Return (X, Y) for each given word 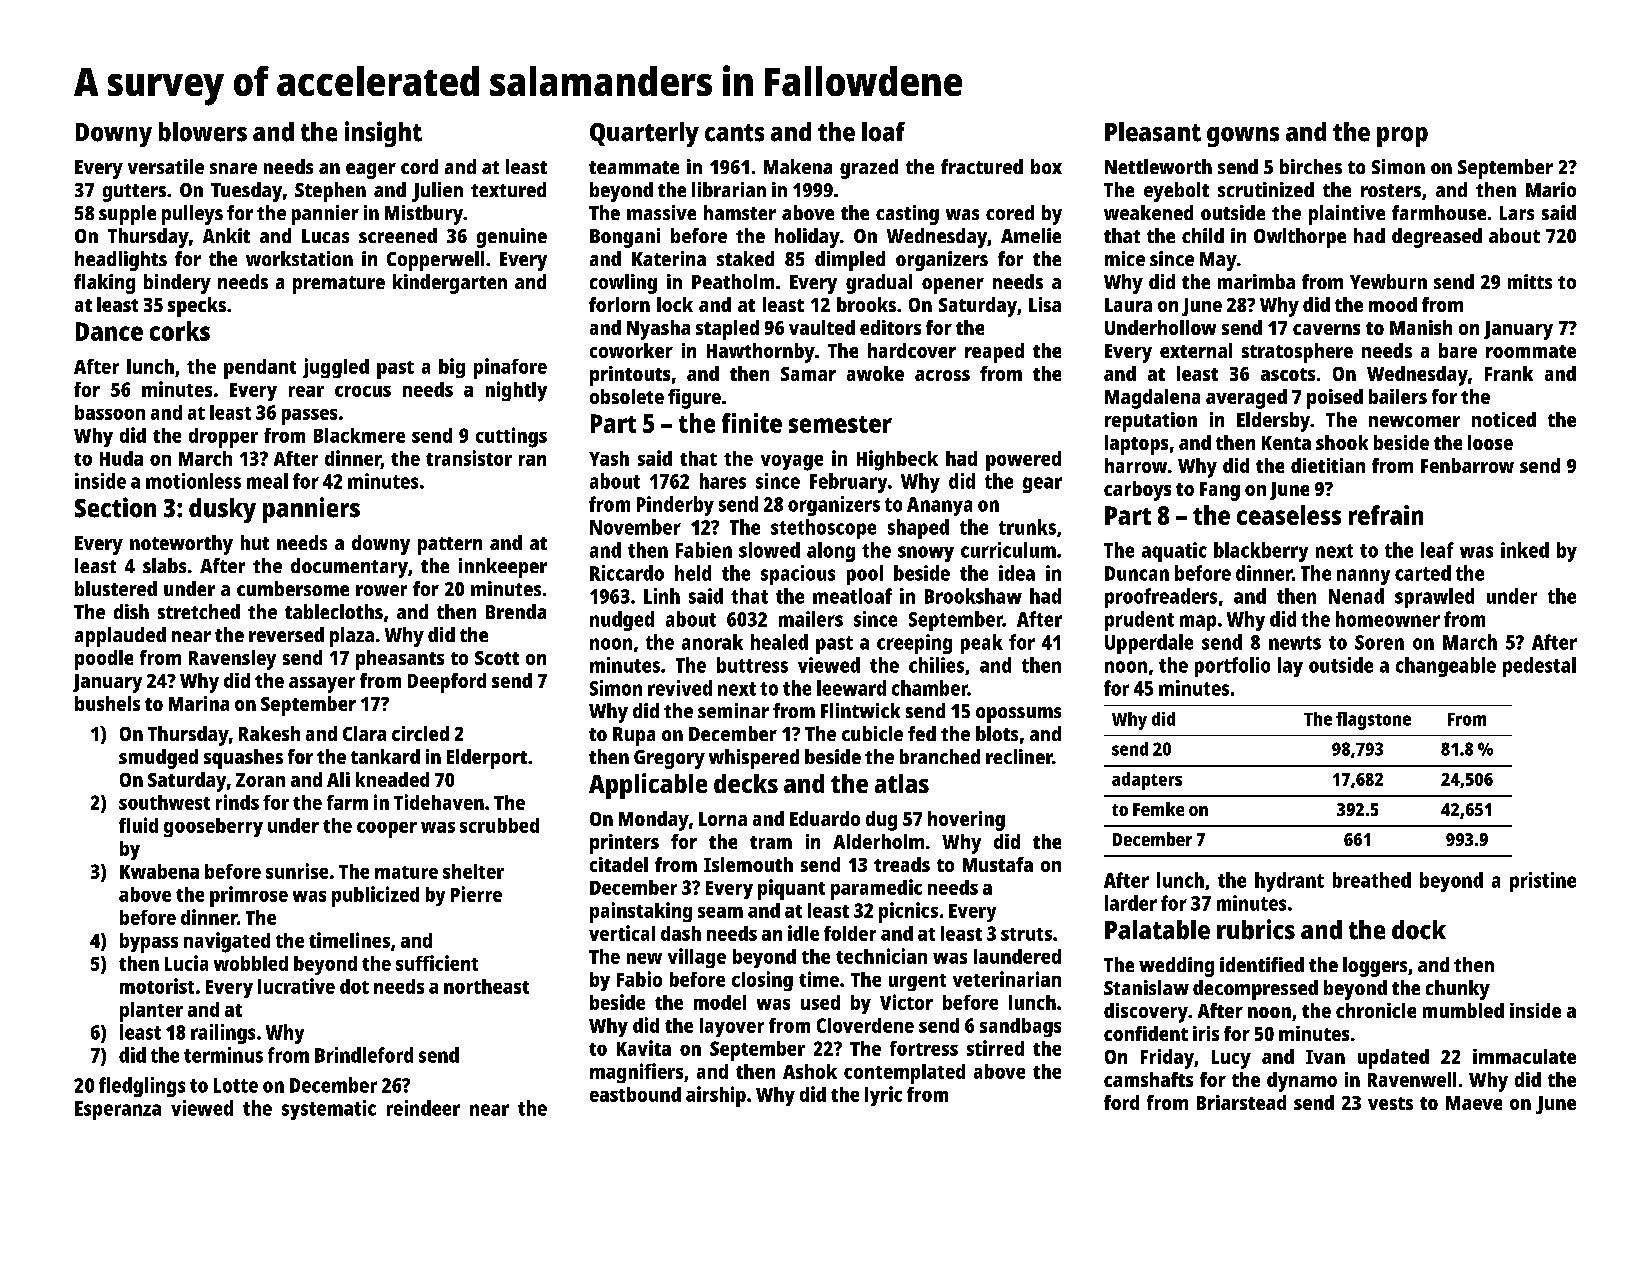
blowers (203, 132)
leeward (851, 688)
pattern (450, 546)
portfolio (1232, 667)
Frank (1509, 373)
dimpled (850, 261)
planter (151, 1012)
